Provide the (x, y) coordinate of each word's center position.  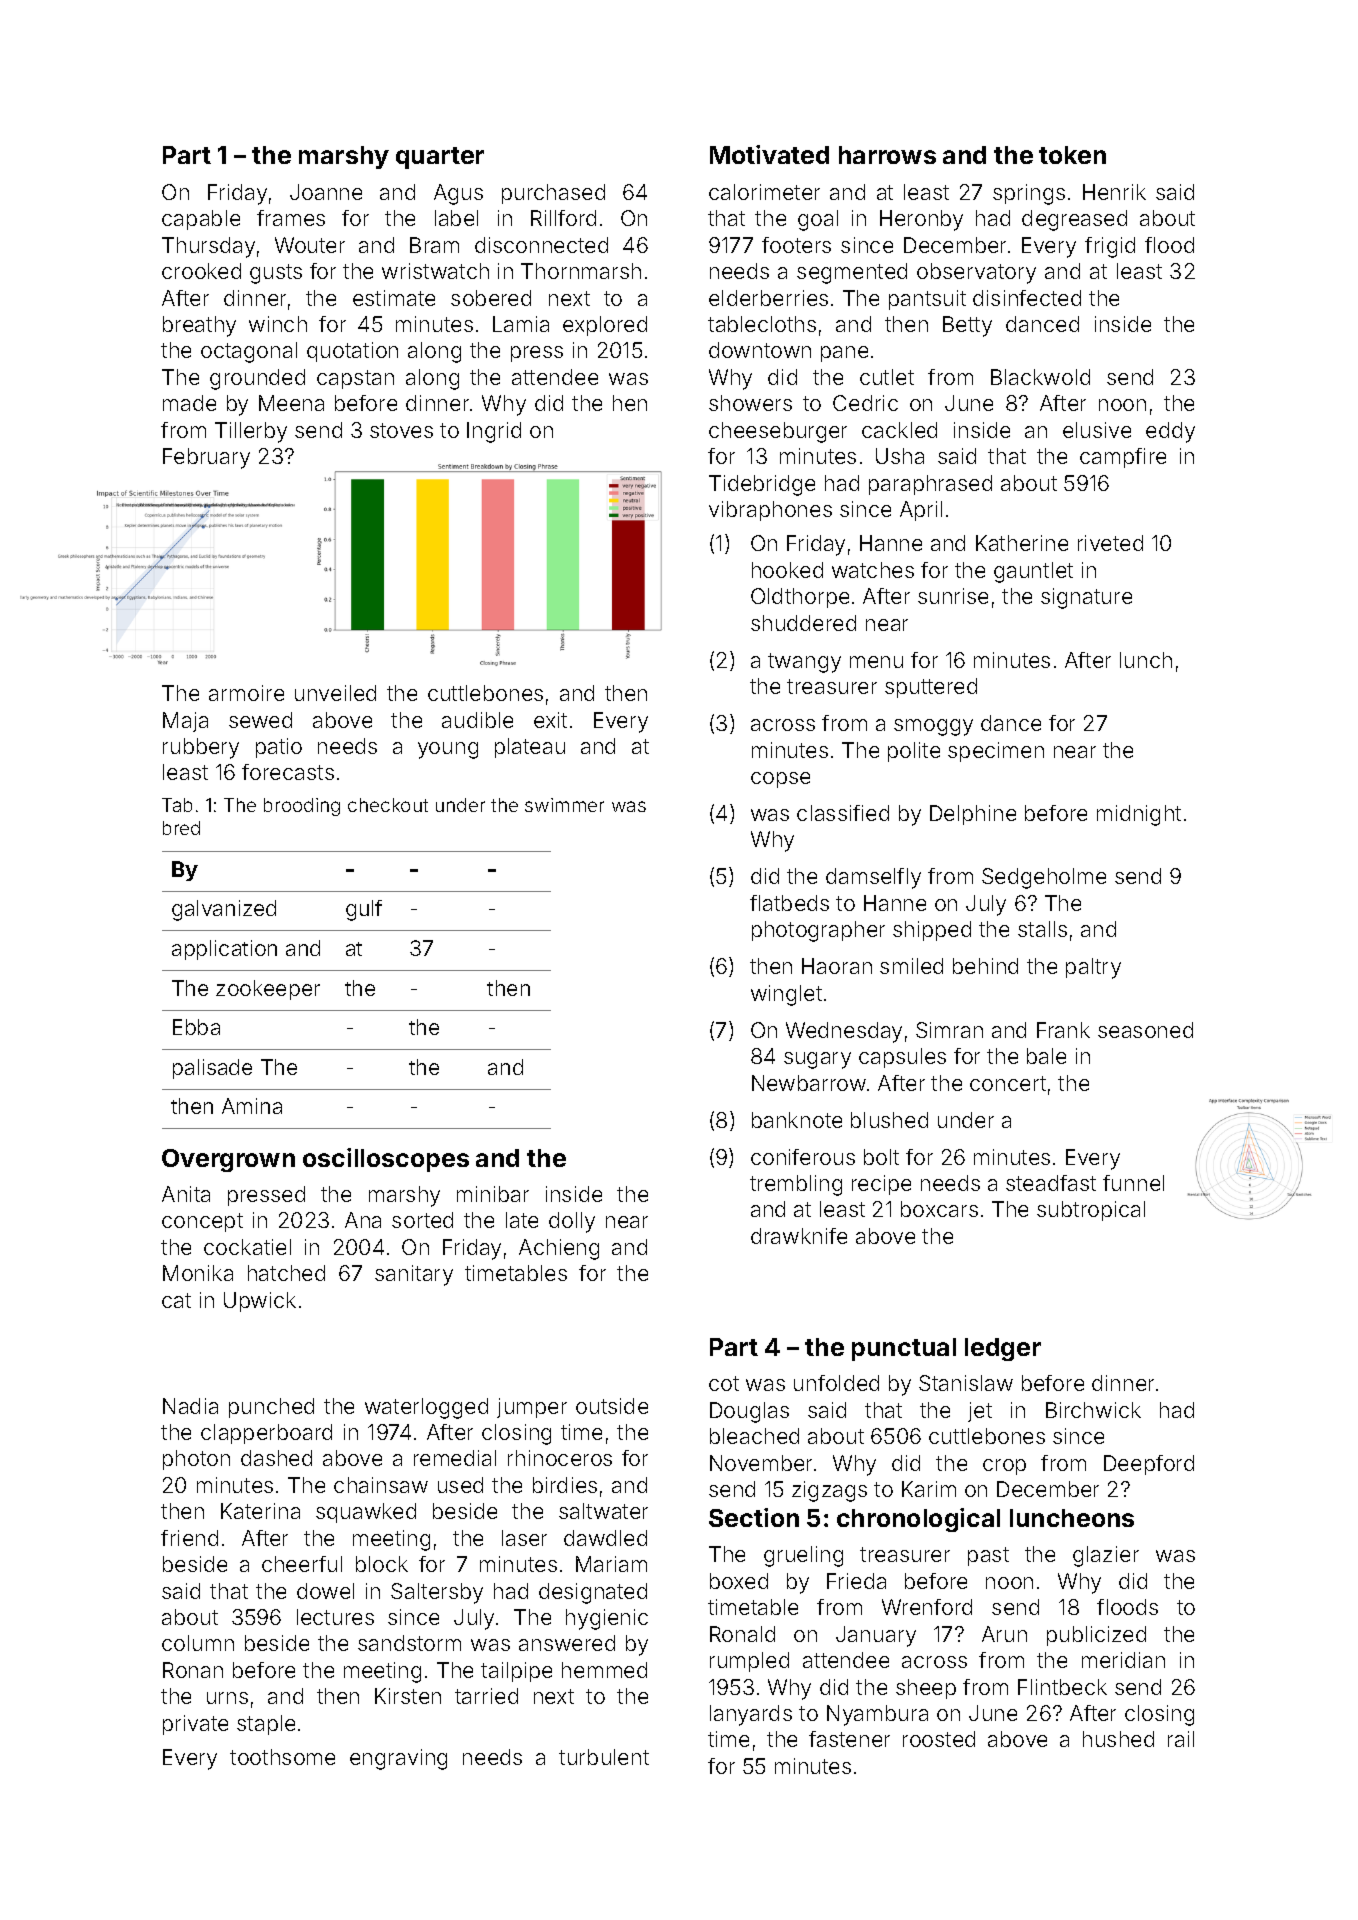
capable (201, 220)
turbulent (604, 1757)
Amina (252, 1106)
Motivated (769, 154)
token (1072, 155)
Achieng (559, 1249)
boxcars (939, 1209)
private (195, 1725)
